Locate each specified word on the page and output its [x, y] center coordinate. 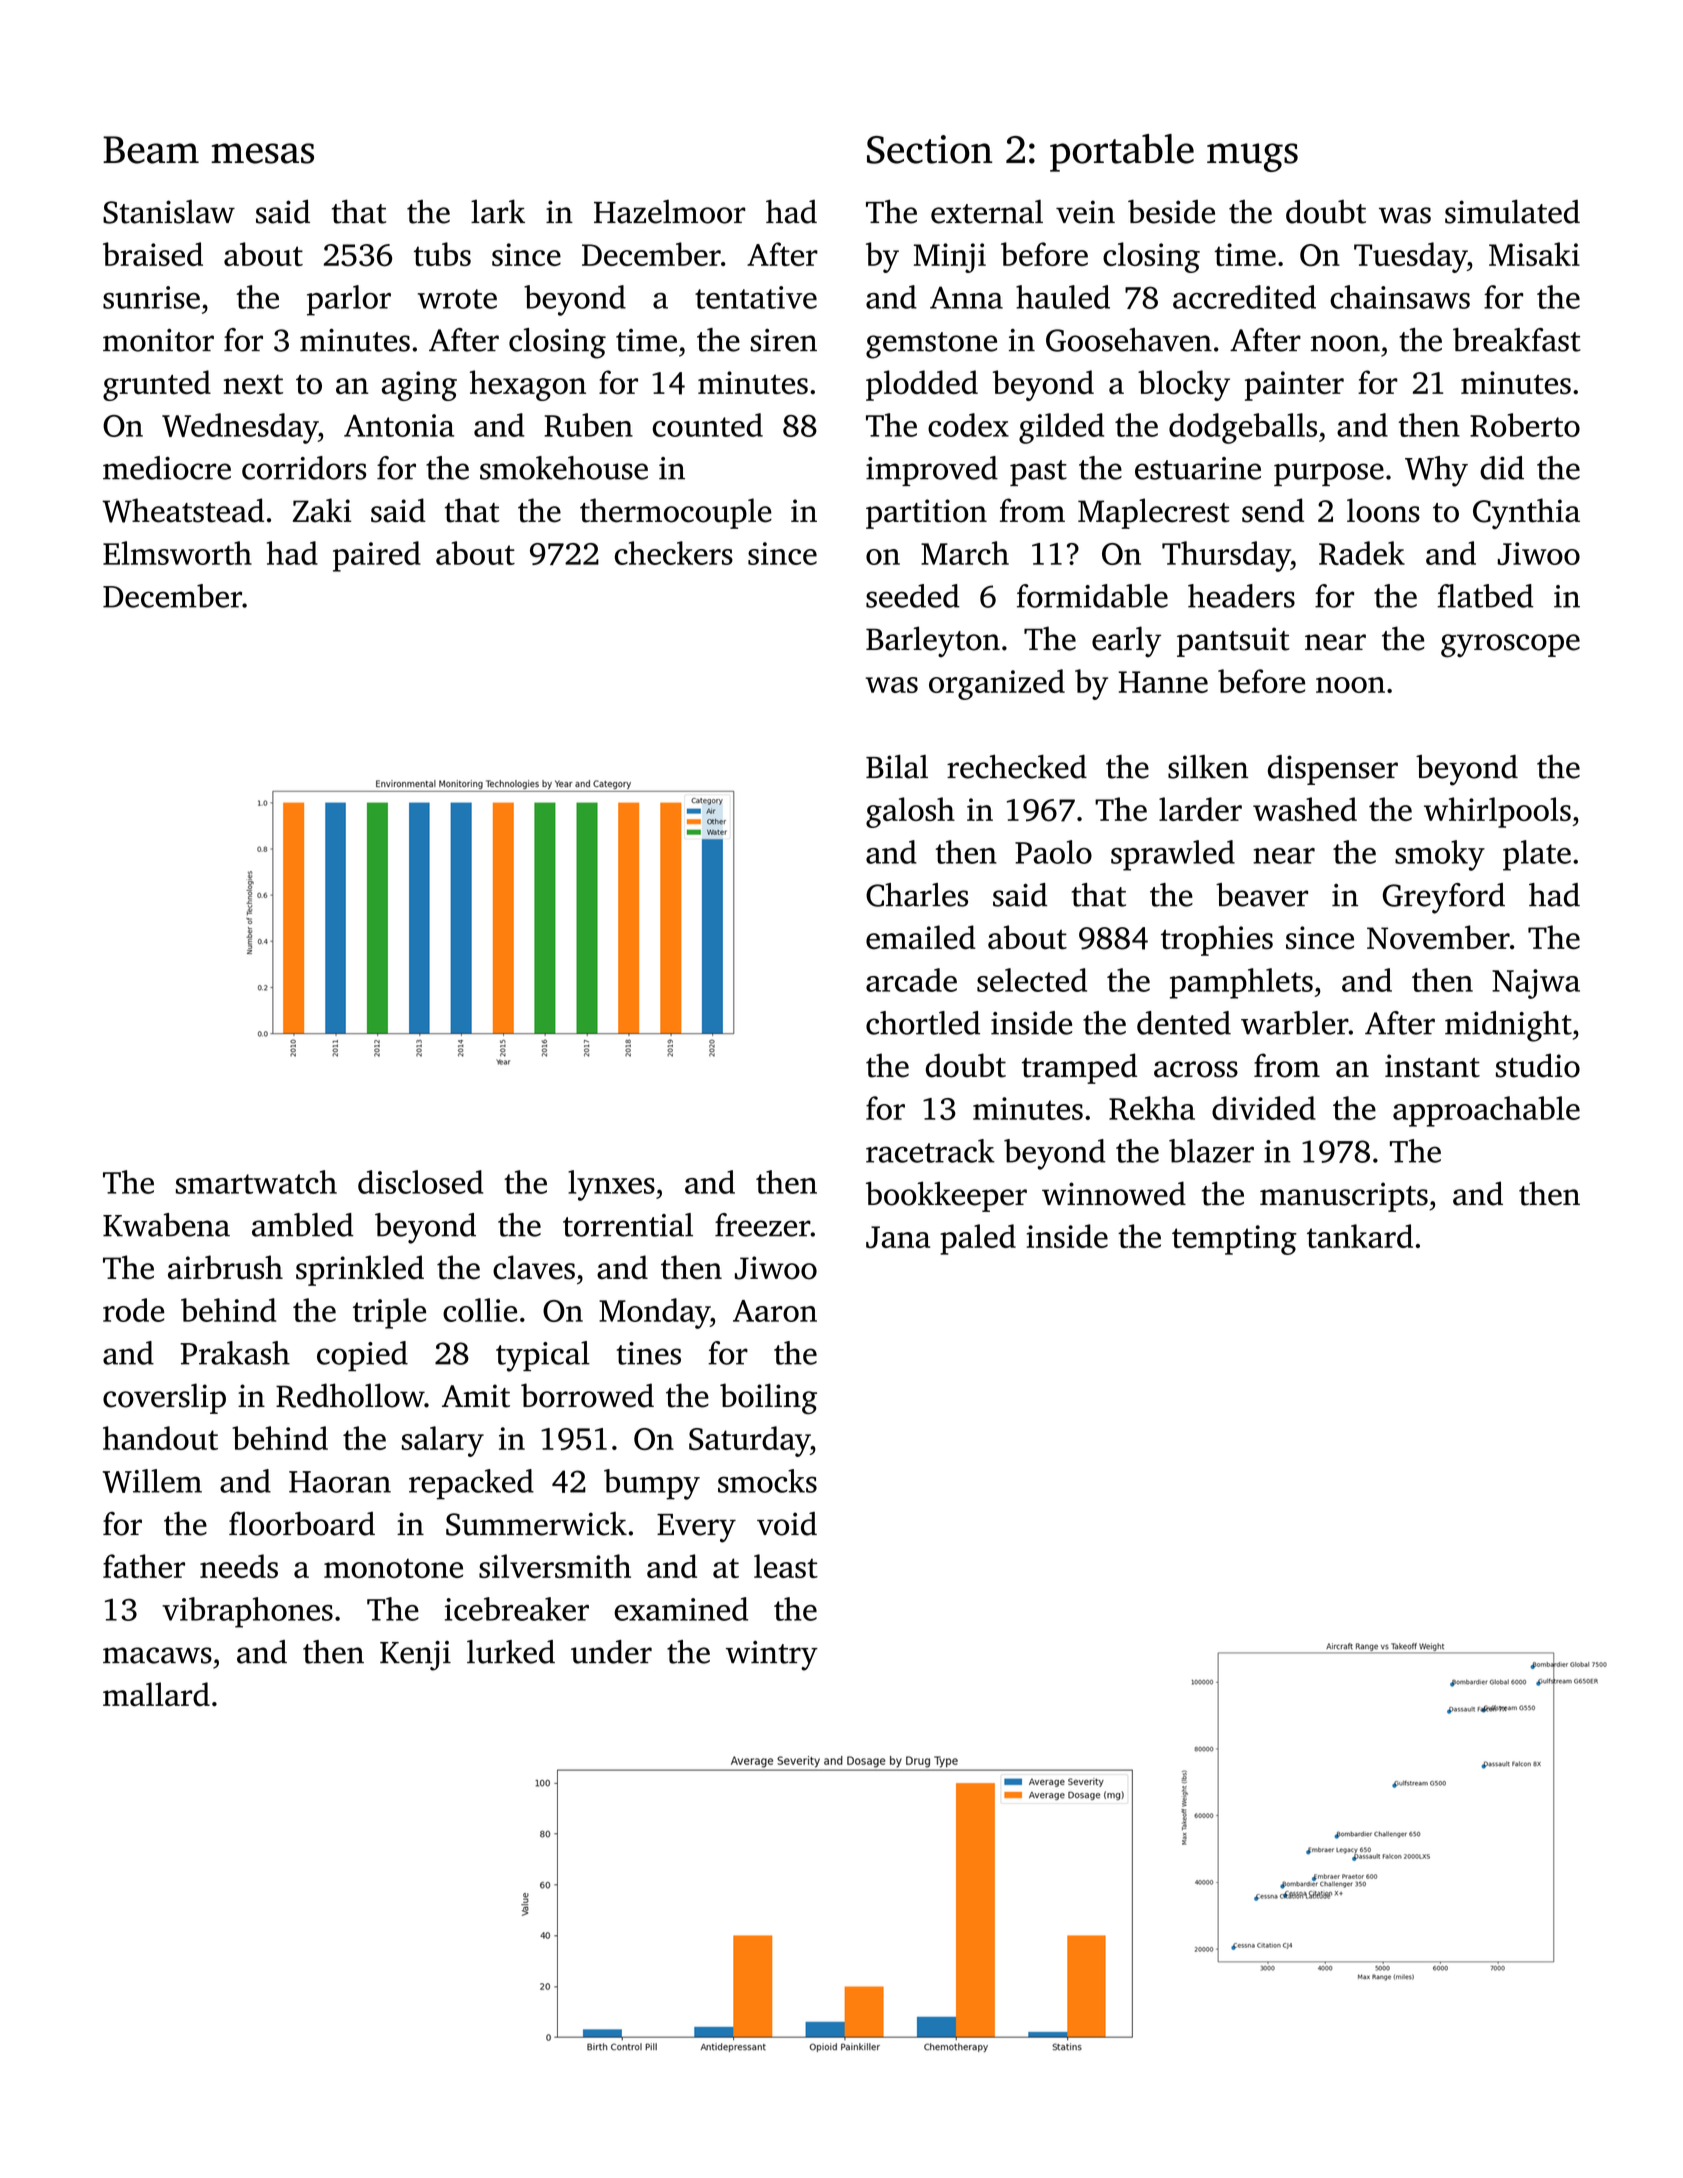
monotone [393, 1568]
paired [377, 556]
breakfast [1517, 340]
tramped [1079, 1068]
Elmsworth [177, 553]
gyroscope [1510, 646]
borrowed [587, 1395]
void [787, 1524]
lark [498, 211]
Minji [950, 258]
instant [1432, 1066]
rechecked [1017, 766]
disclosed [421, 1182]
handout [160, 1438]
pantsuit [1233, 642]
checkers [674, 553]
